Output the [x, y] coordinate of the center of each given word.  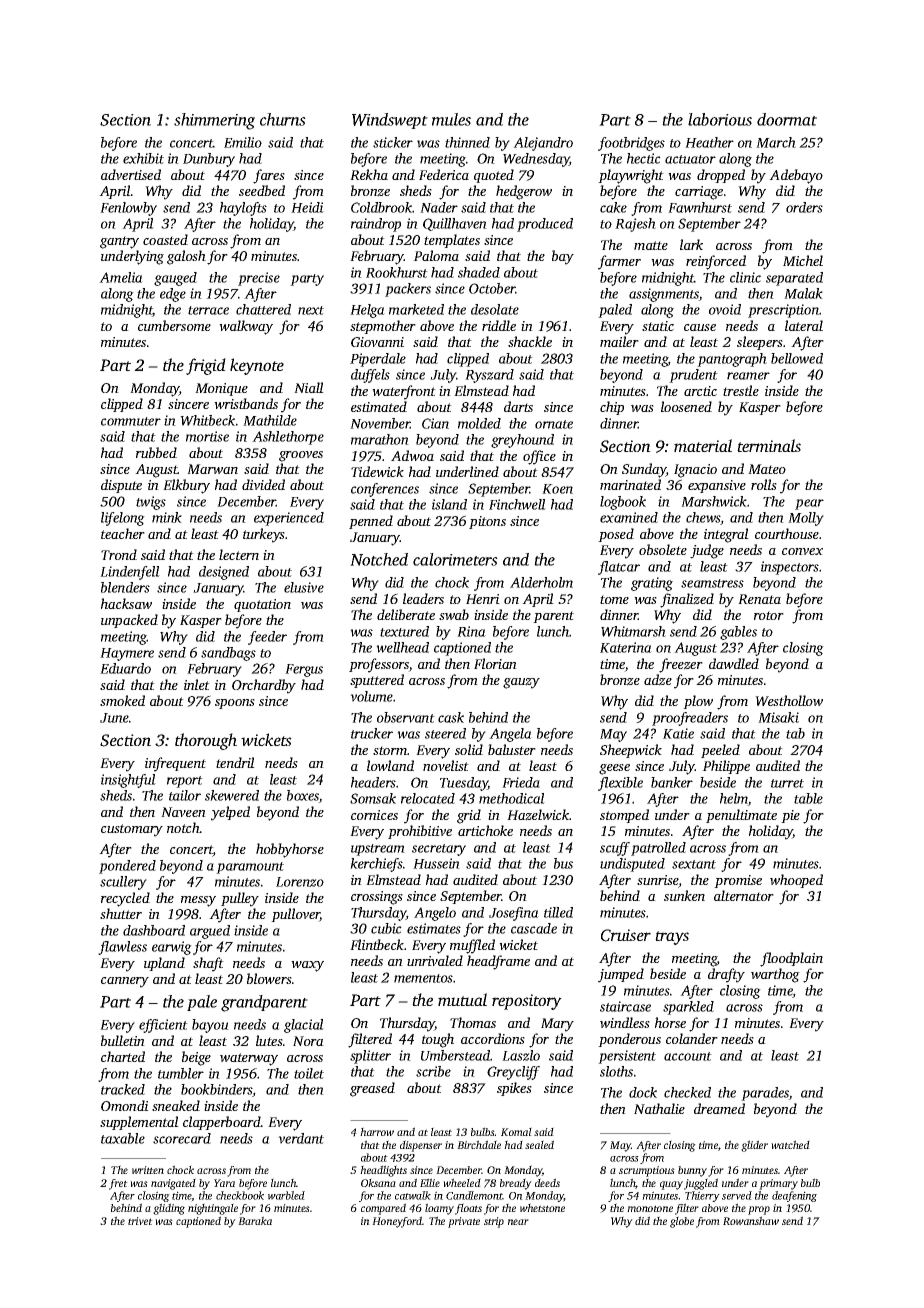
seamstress [712, 583]
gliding [169, 1209]
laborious [720, 119]
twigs [151, 503]
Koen [557, 489]
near [518, 1222]
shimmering [214, 121]
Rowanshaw [751, 1220]
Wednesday [536, 160]
